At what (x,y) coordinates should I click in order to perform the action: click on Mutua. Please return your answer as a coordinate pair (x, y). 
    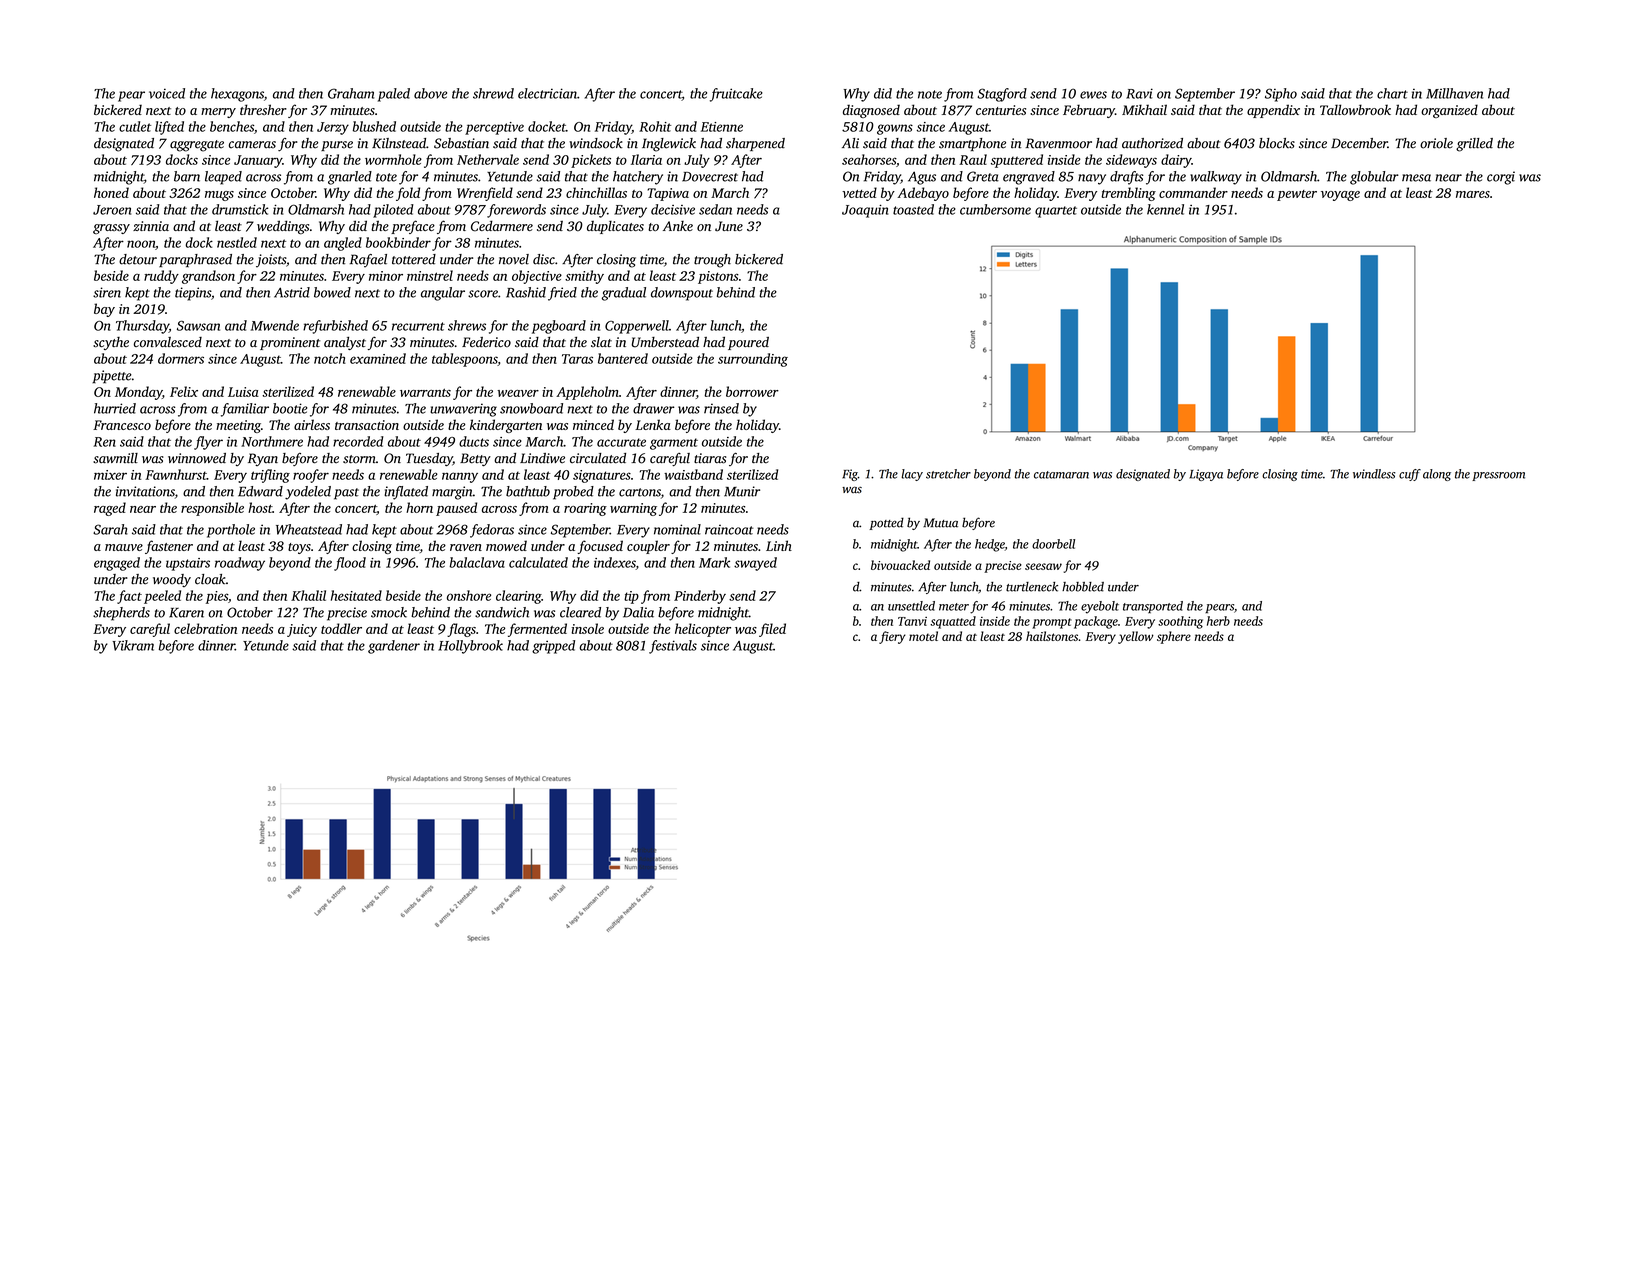
    Looking at the image, I should click on (940, 523).
